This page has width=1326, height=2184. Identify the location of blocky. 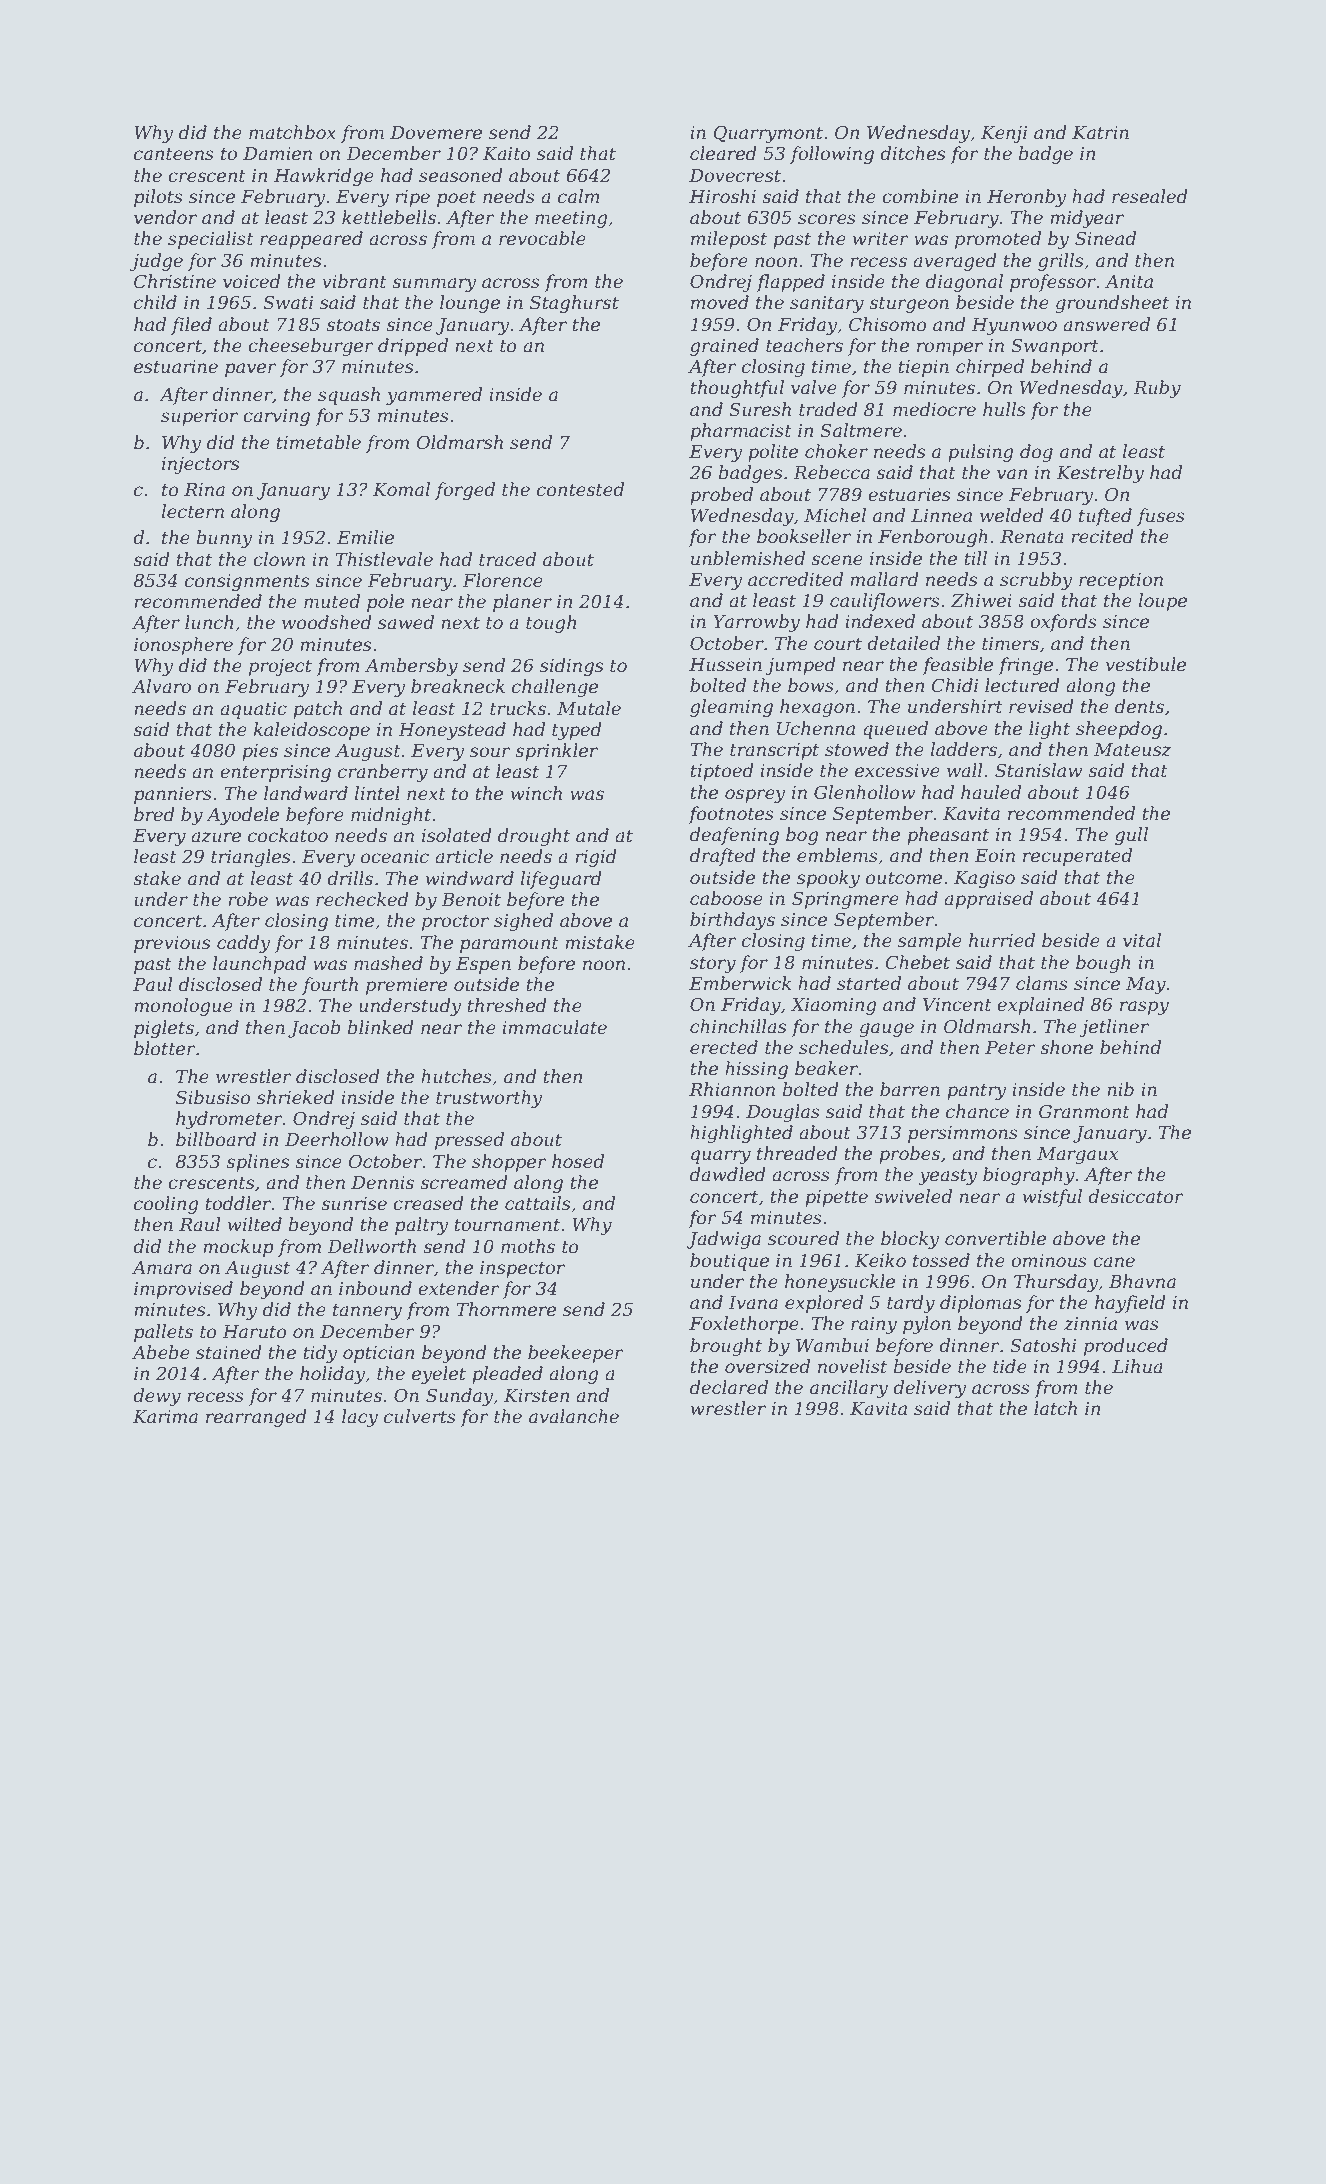
(910, 1240).
